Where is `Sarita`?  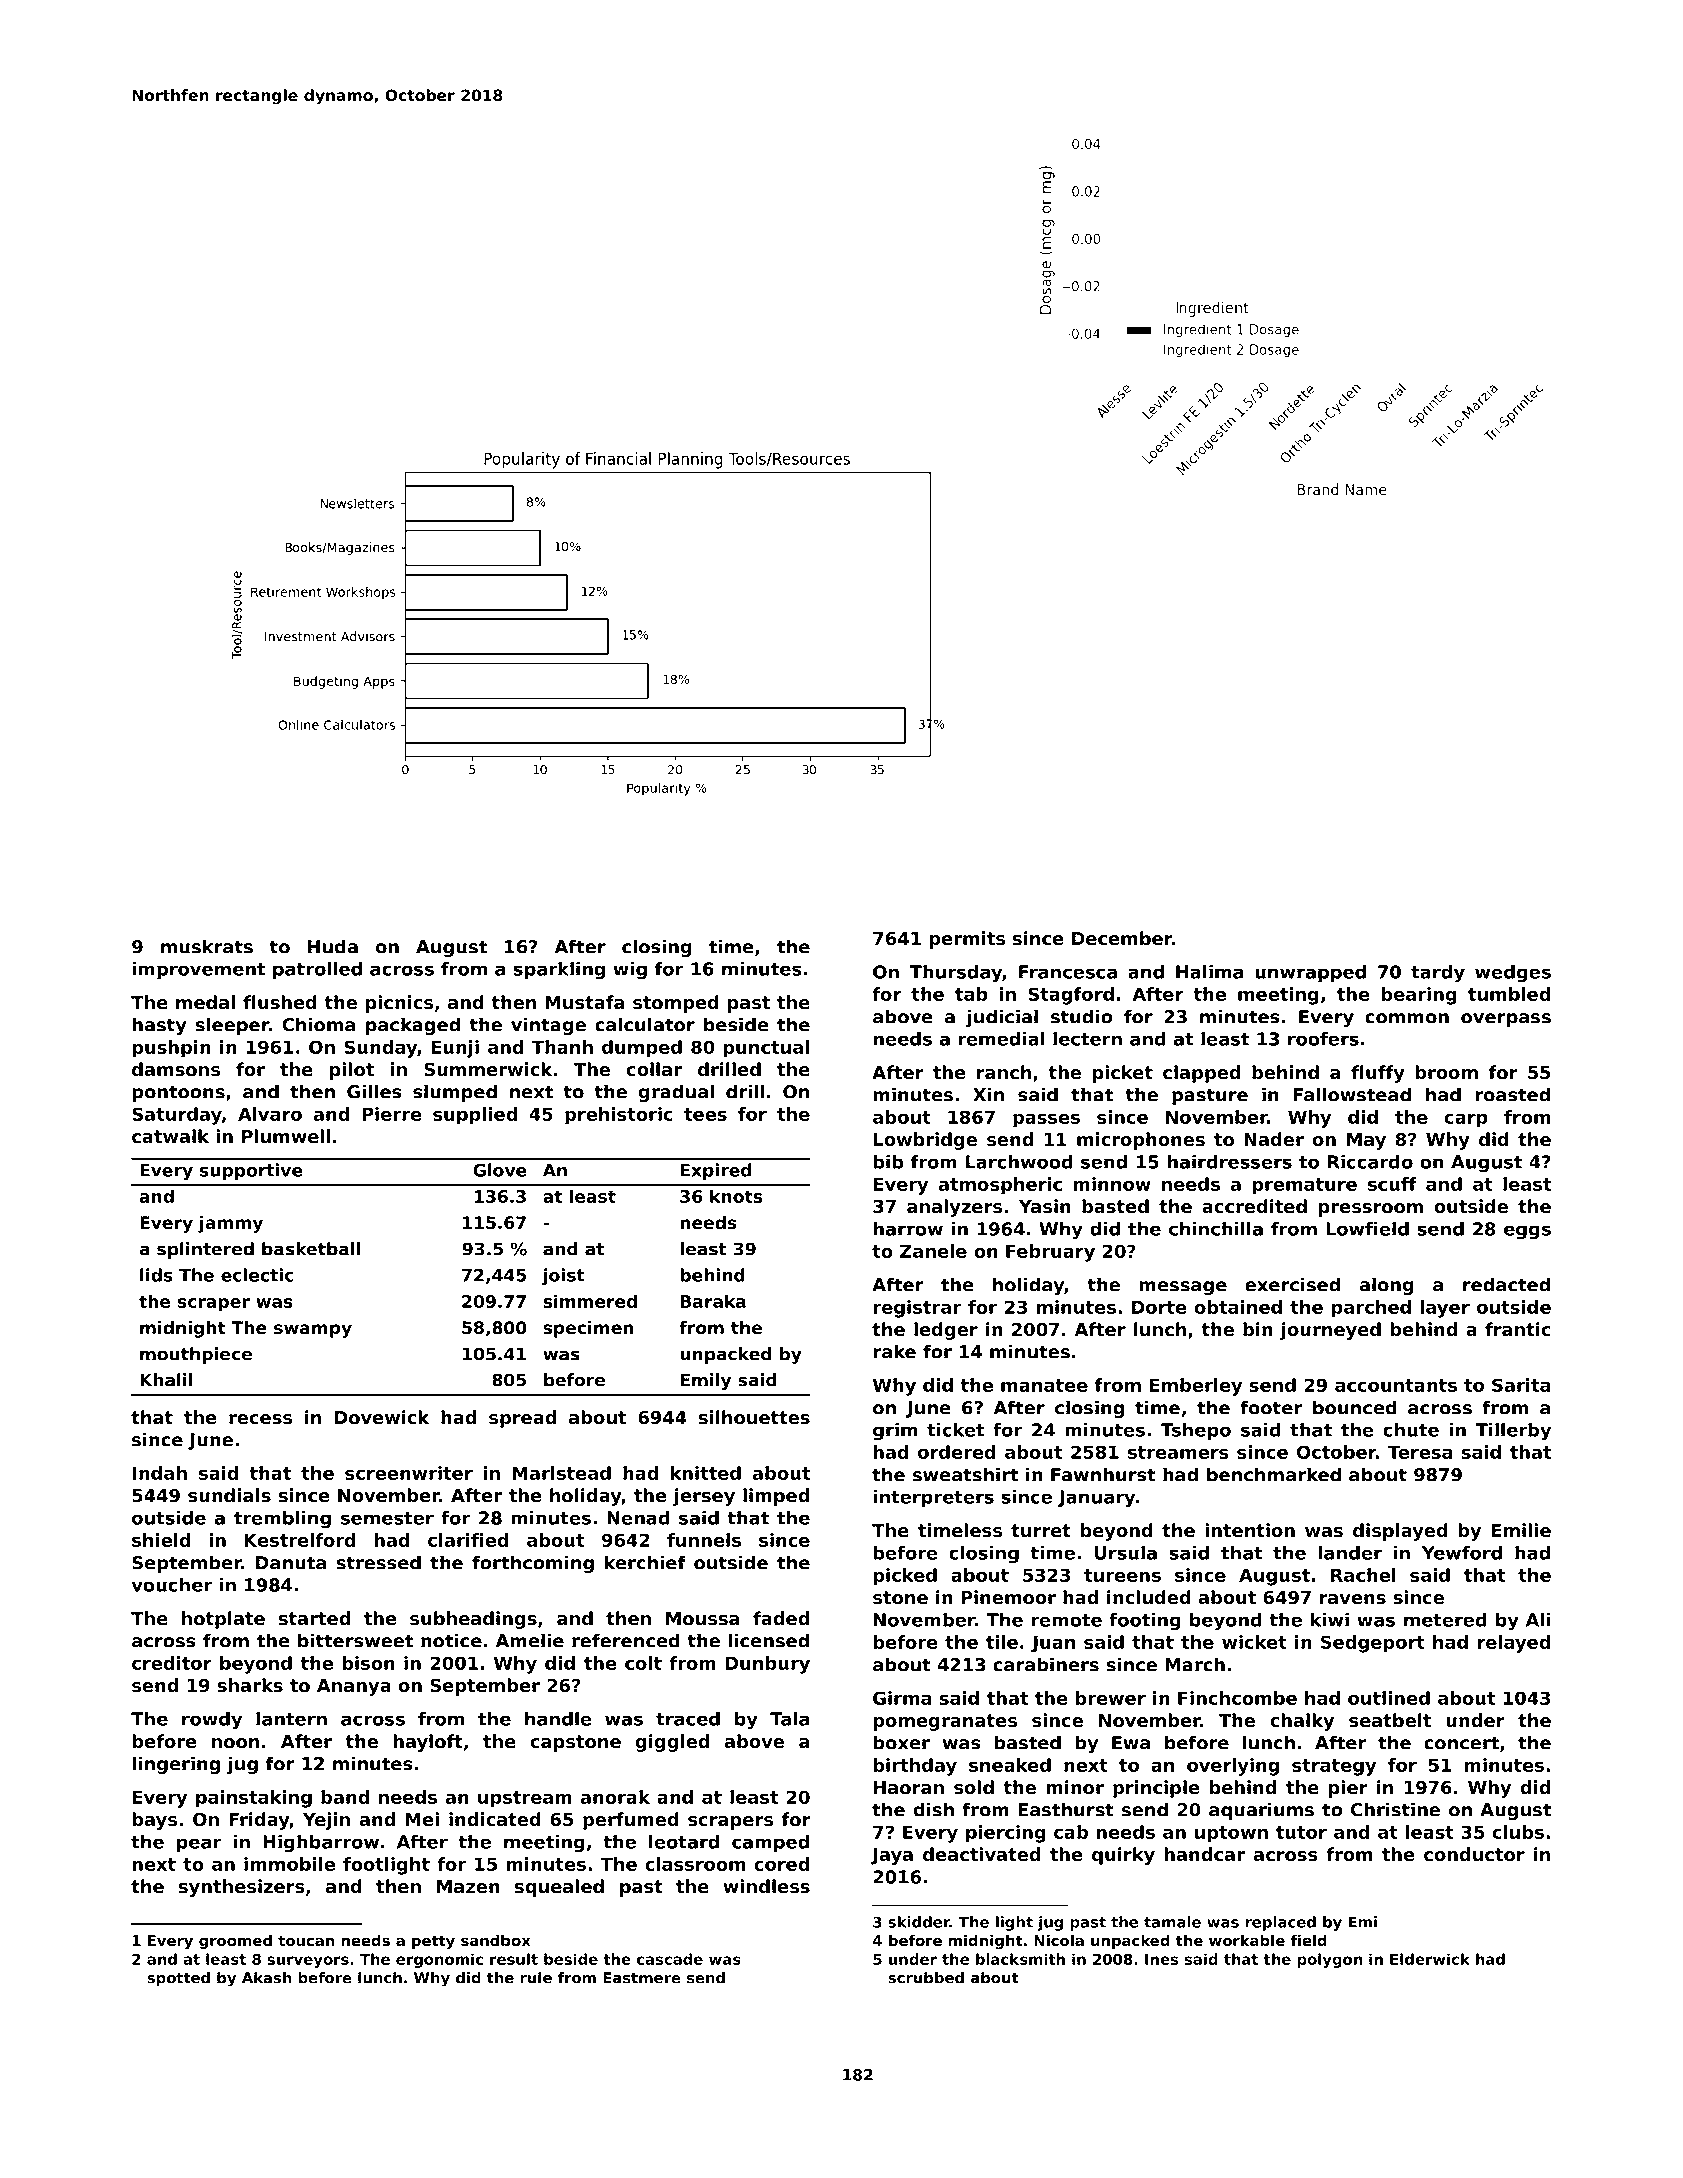 Sarita is located at coordinates (1521, 1385).
